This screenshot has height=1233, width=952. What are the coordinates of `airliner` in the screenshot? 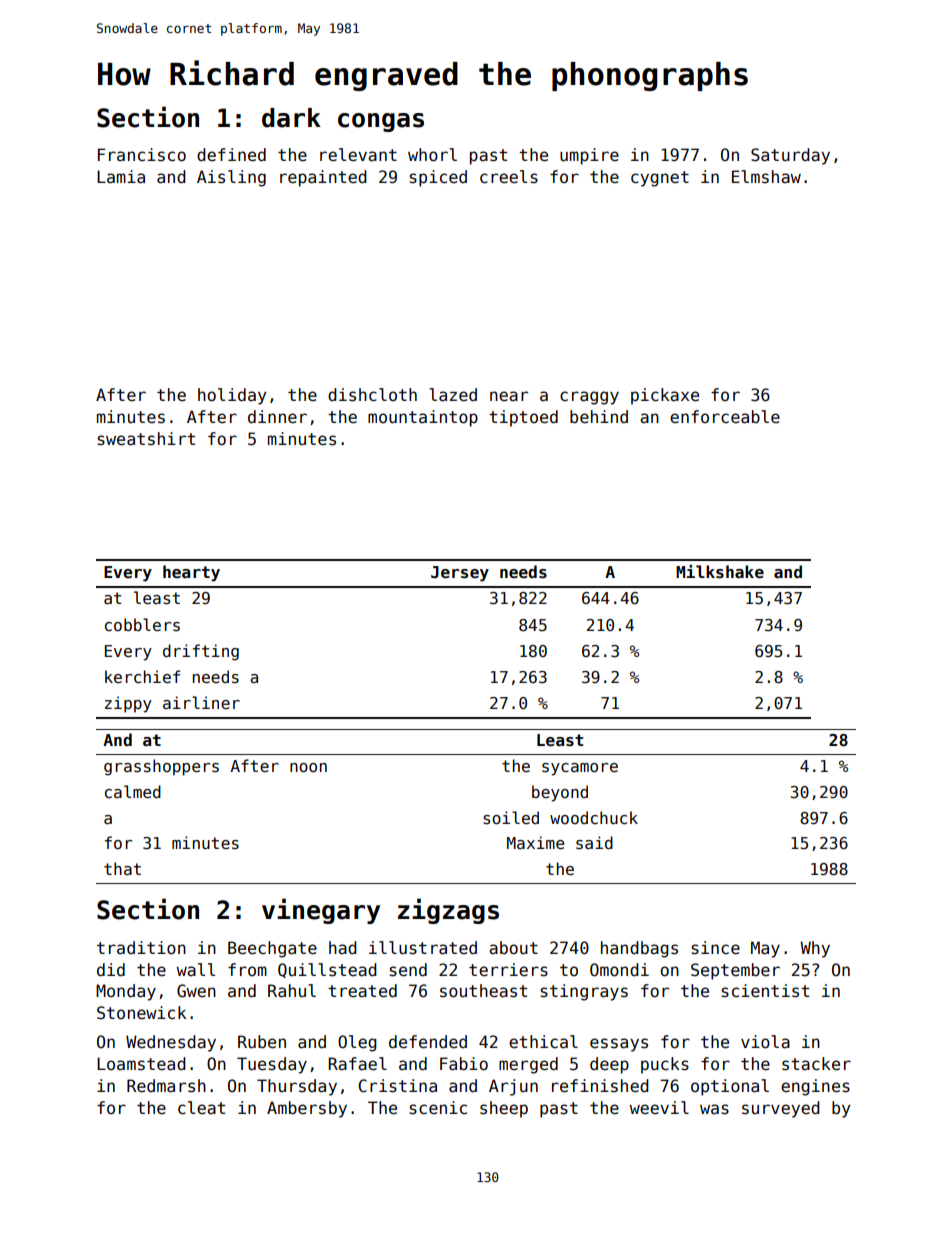 It's located at (201, 702).
